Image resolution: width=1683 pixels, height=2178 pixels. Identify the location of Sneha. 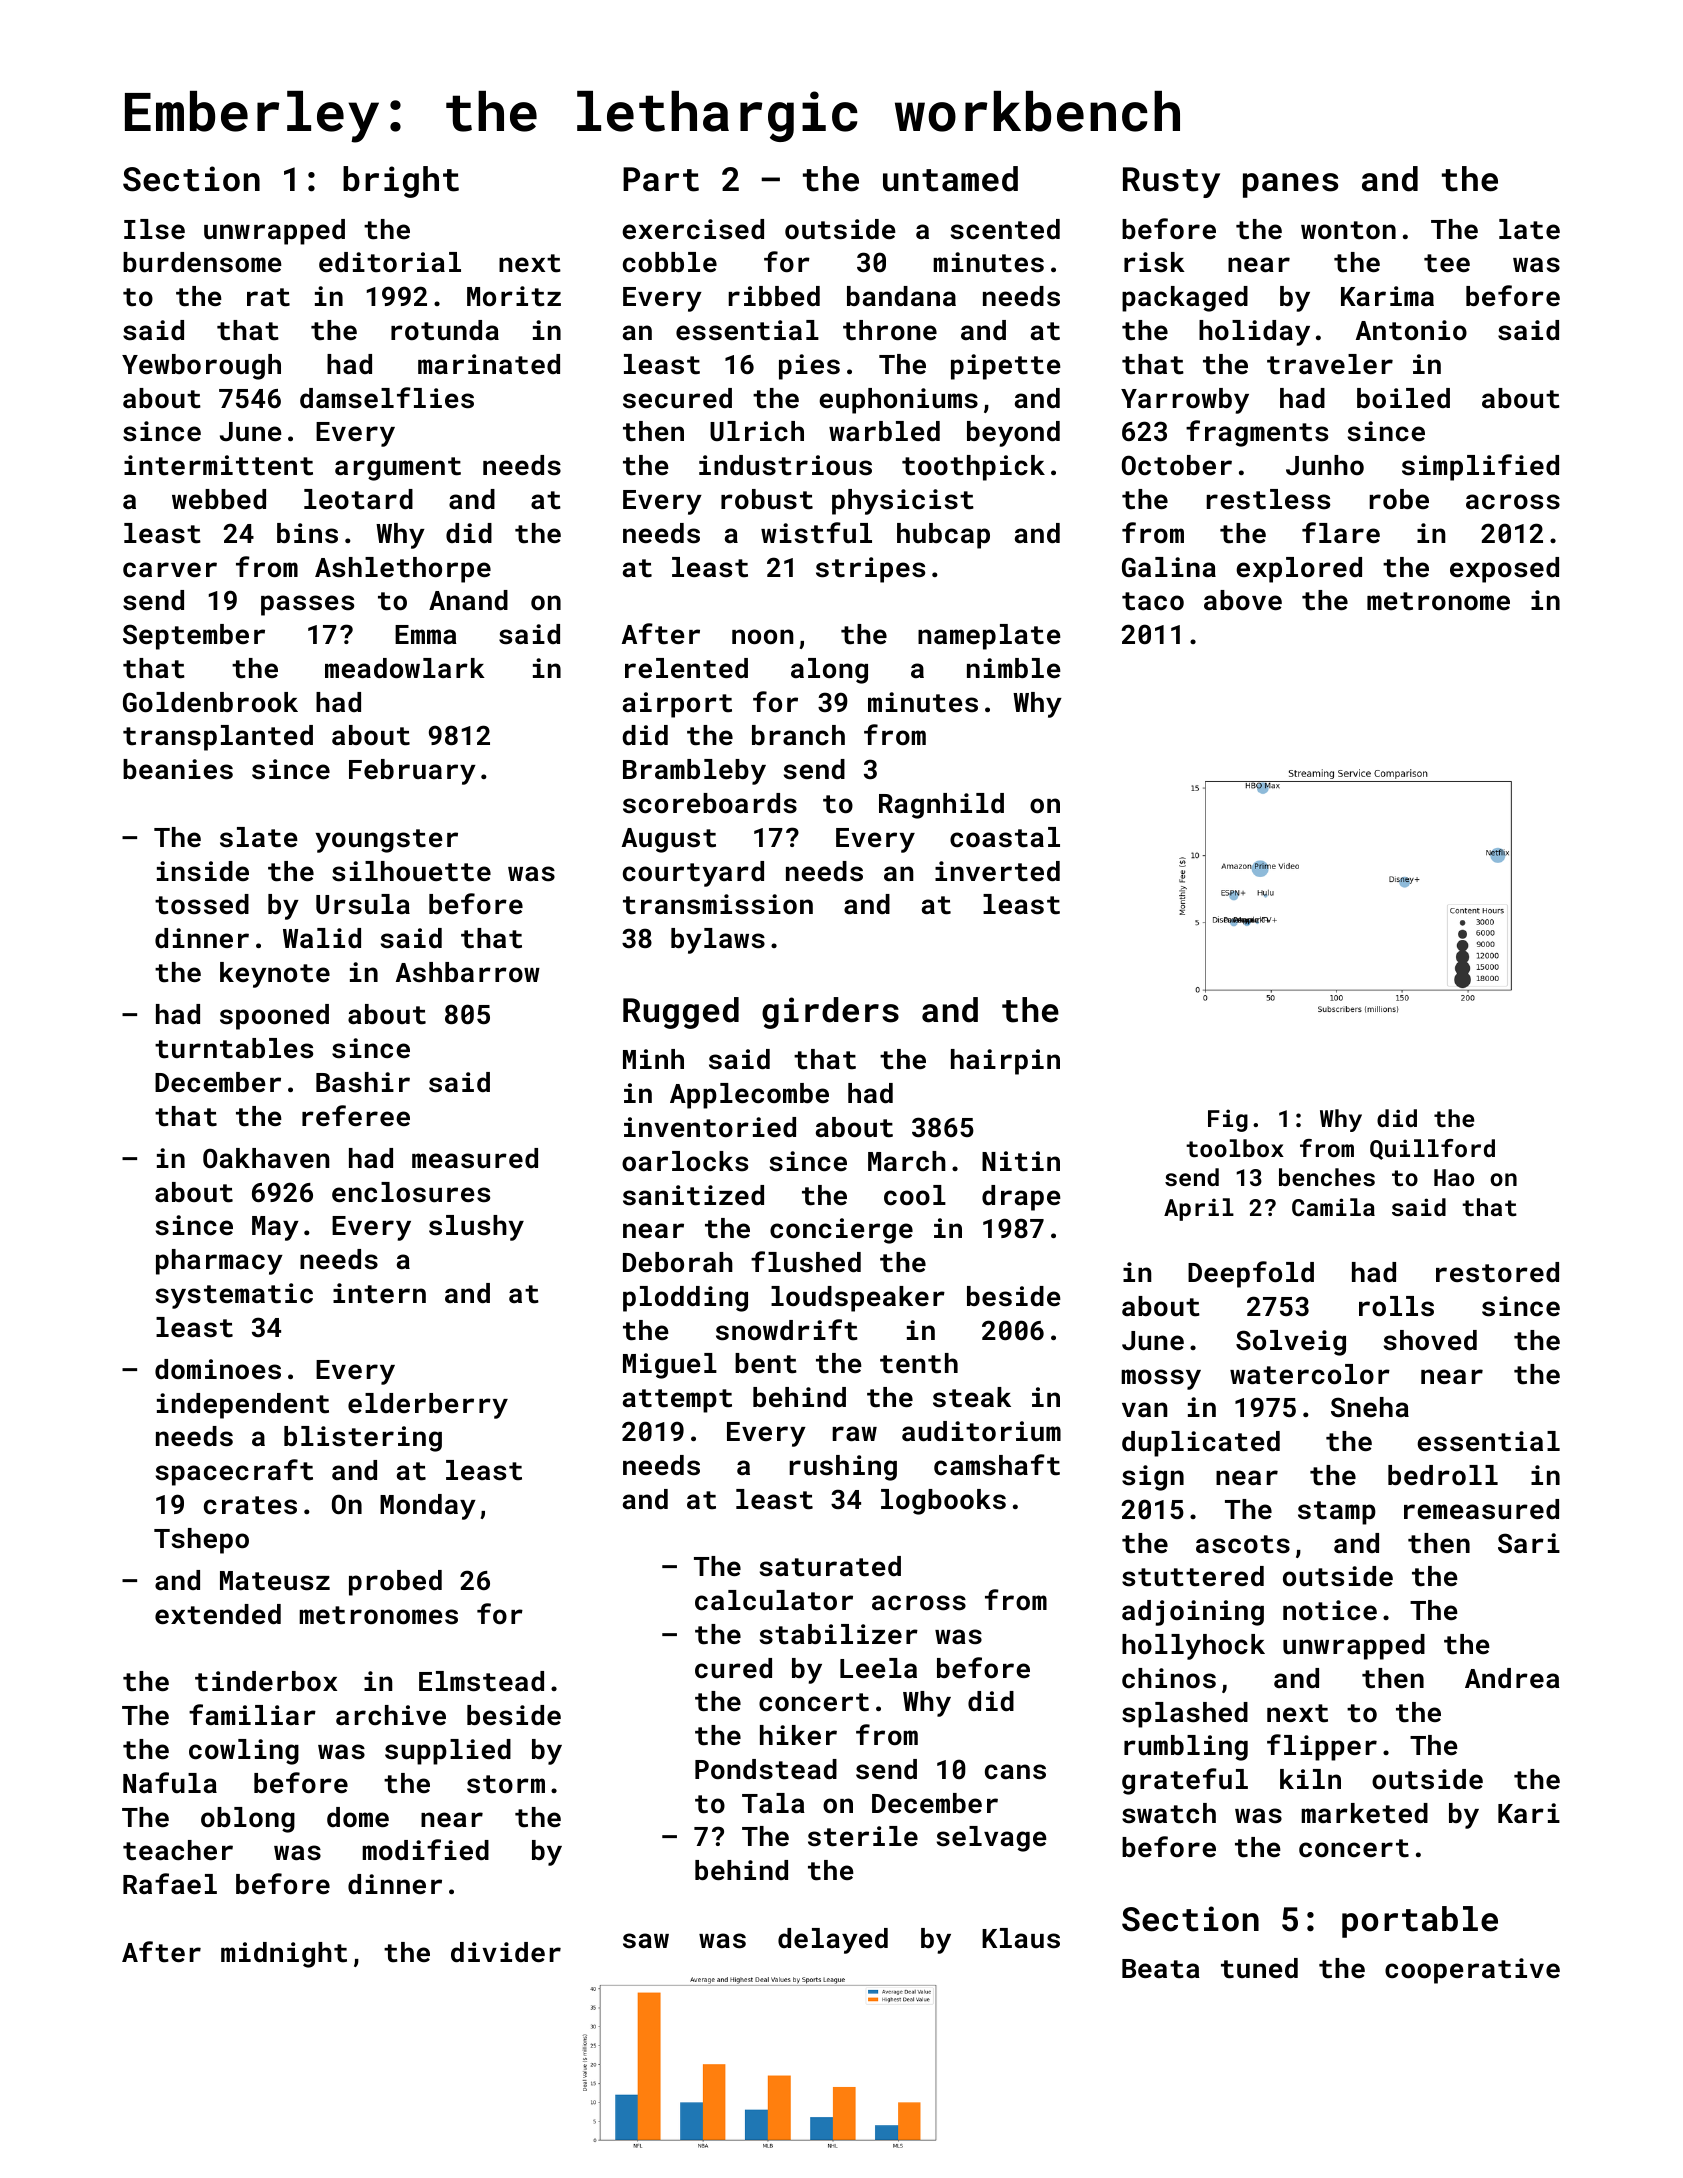
(1370, 1407).
